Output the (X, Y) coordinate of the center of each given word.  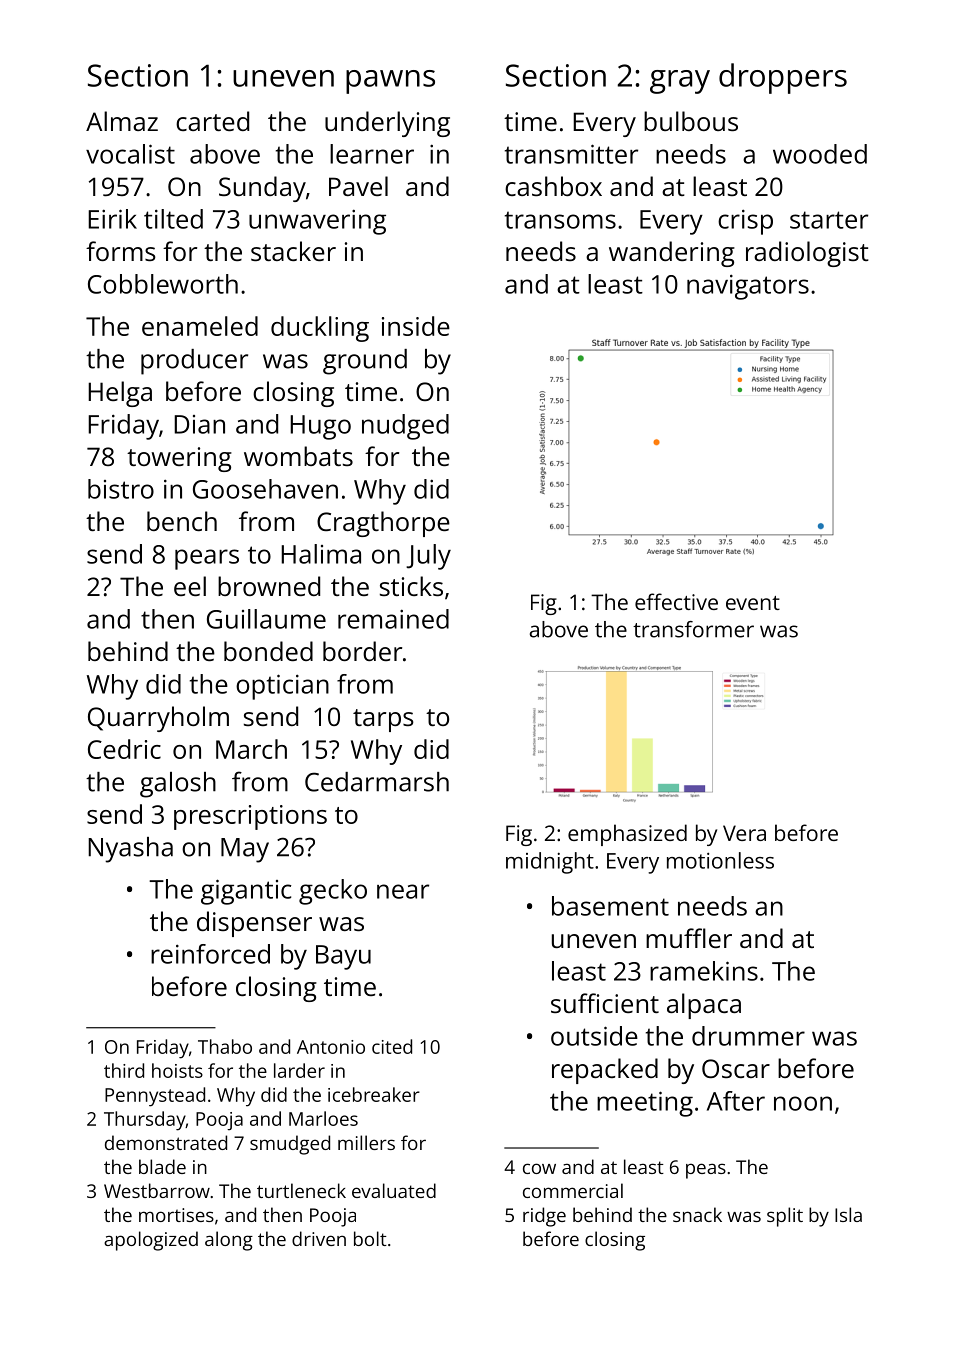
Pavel (358, 186)
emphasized (627, 835)
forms (121, 251)
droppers (783, 78)
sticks (411, 586)
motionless (720, 860)
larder (299, 1070)
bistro (121, 489)
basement (610, 906)
